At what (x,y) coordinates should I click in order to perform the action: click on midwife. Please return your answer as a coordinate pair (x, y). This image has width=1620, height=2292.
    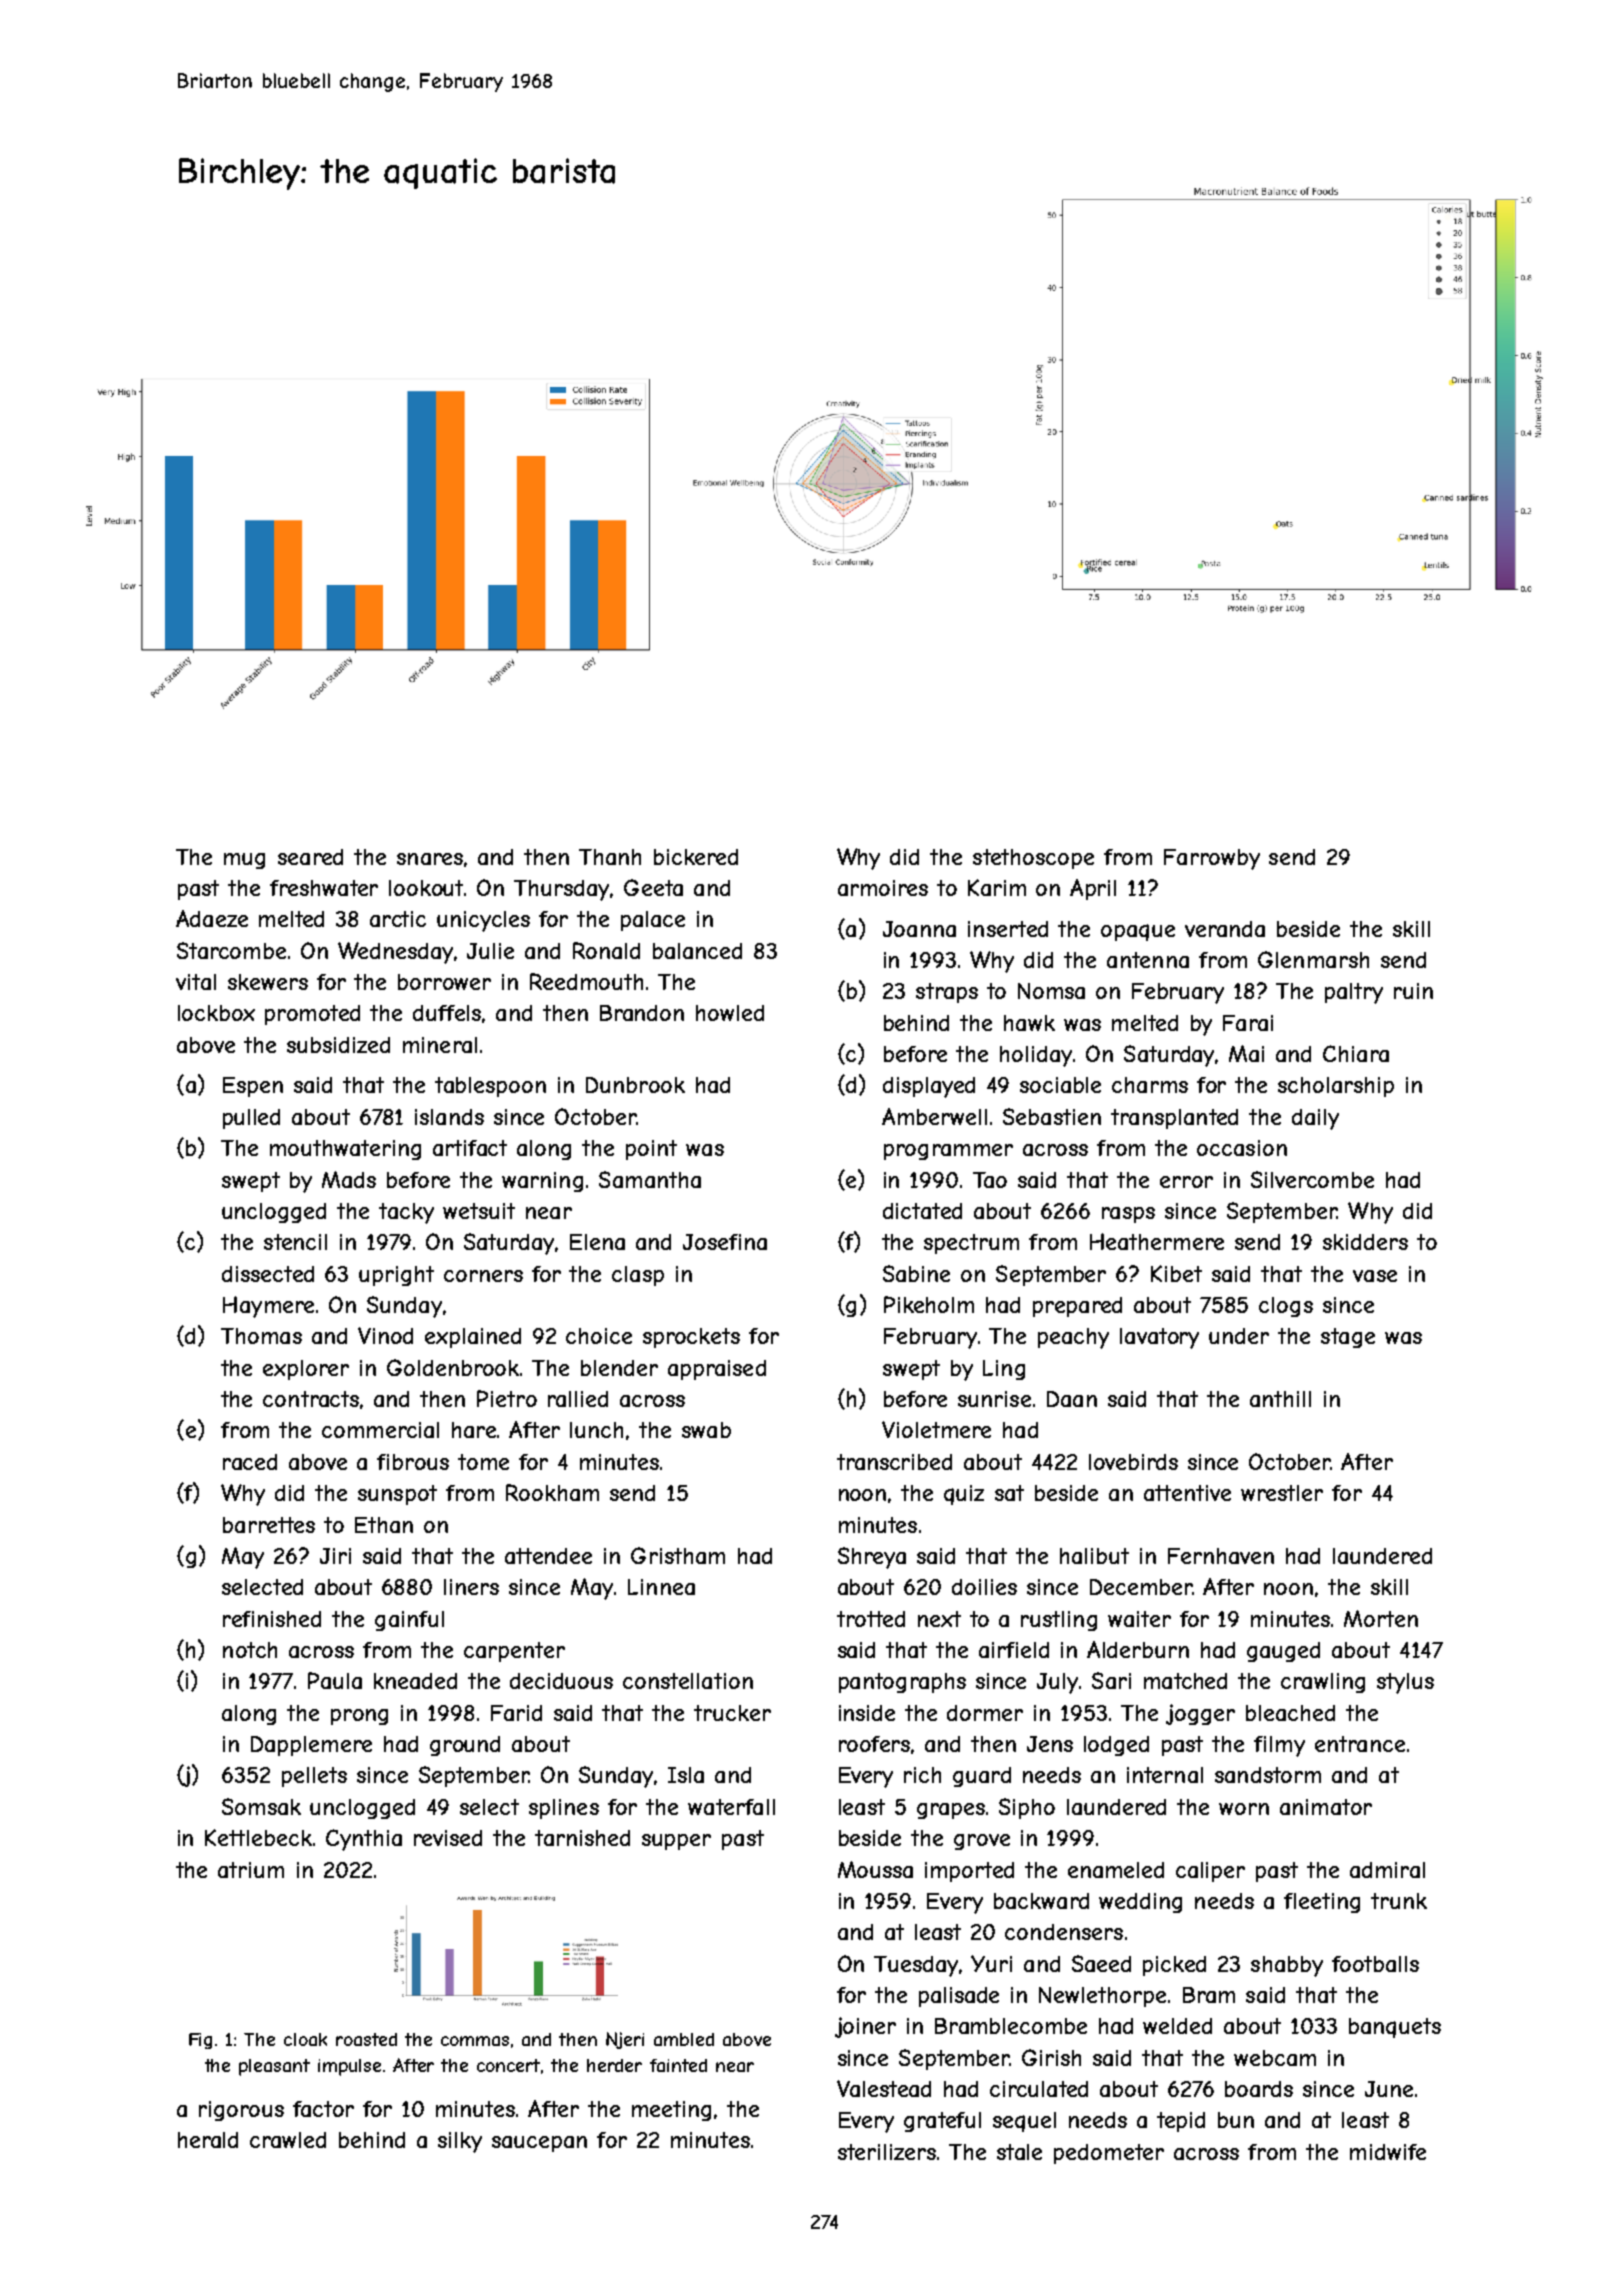
    Looking at the image, I should click on (1388, 2152).
